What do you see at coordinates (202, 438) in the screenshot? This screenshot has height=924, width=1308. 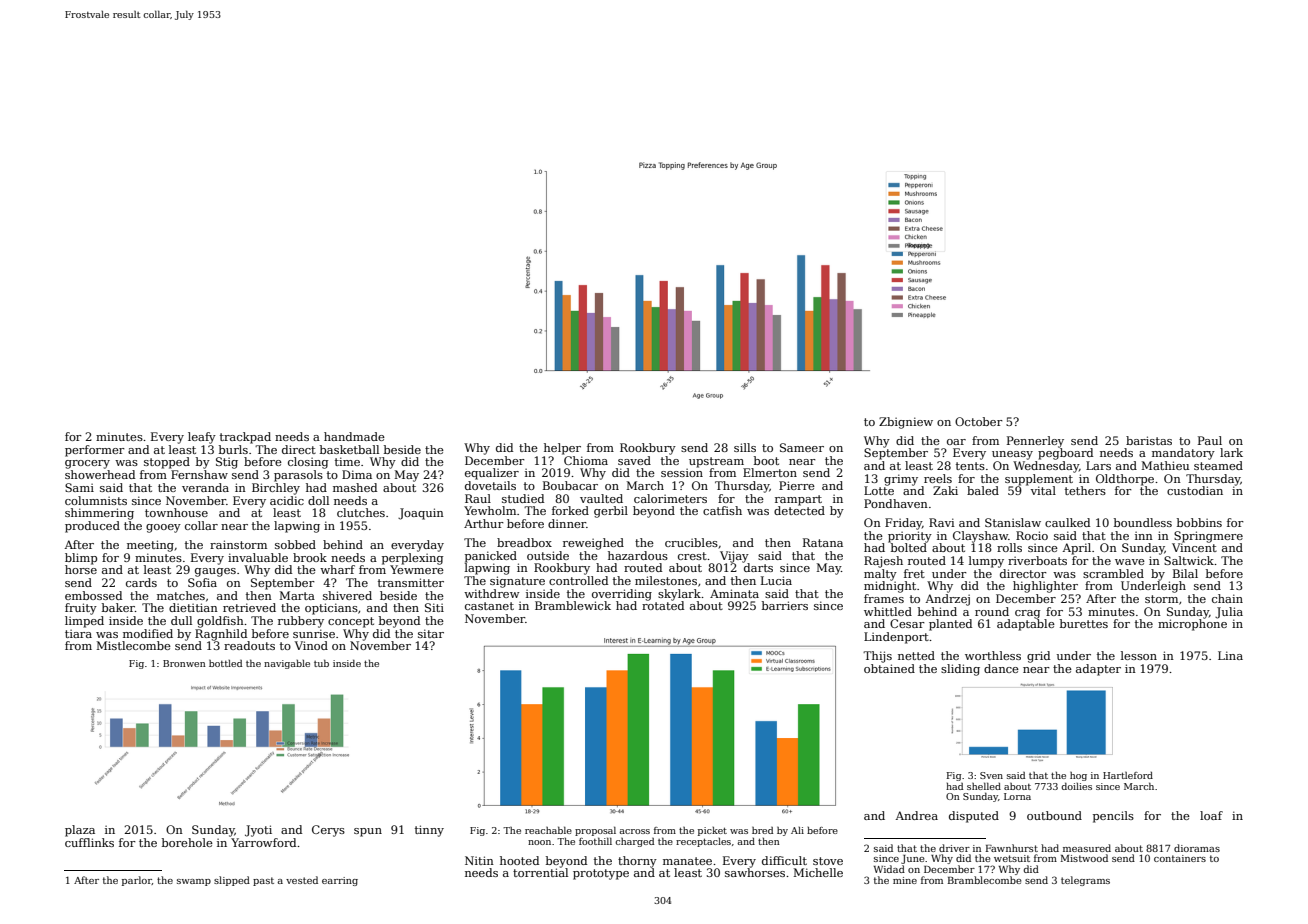 I see `leafy` at bounding box center [202, 438].
